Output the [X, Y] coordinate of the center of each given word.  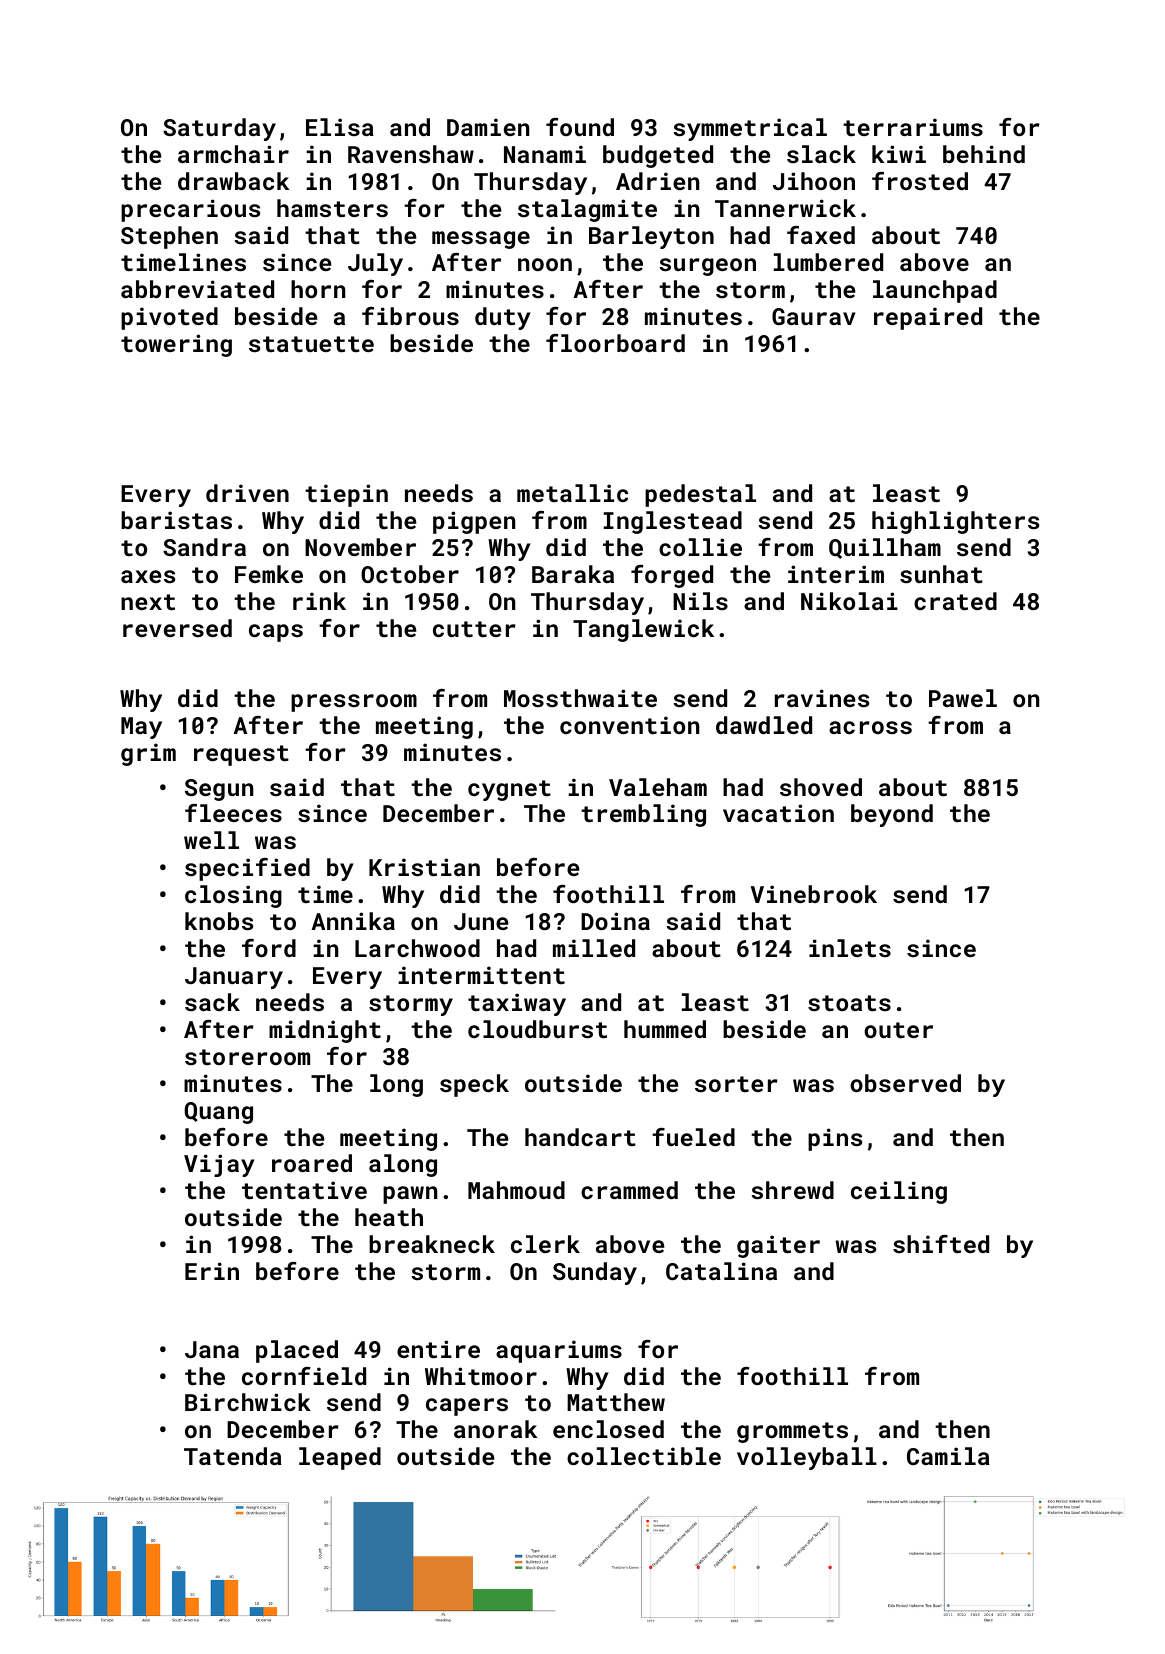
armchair [233, 154]
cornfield [304, 1376]
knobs [219, 921]
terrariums [913, 127]
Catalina [721, 1271]
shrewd [792, 1190]
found [580, 127]
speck [474, 1085]
